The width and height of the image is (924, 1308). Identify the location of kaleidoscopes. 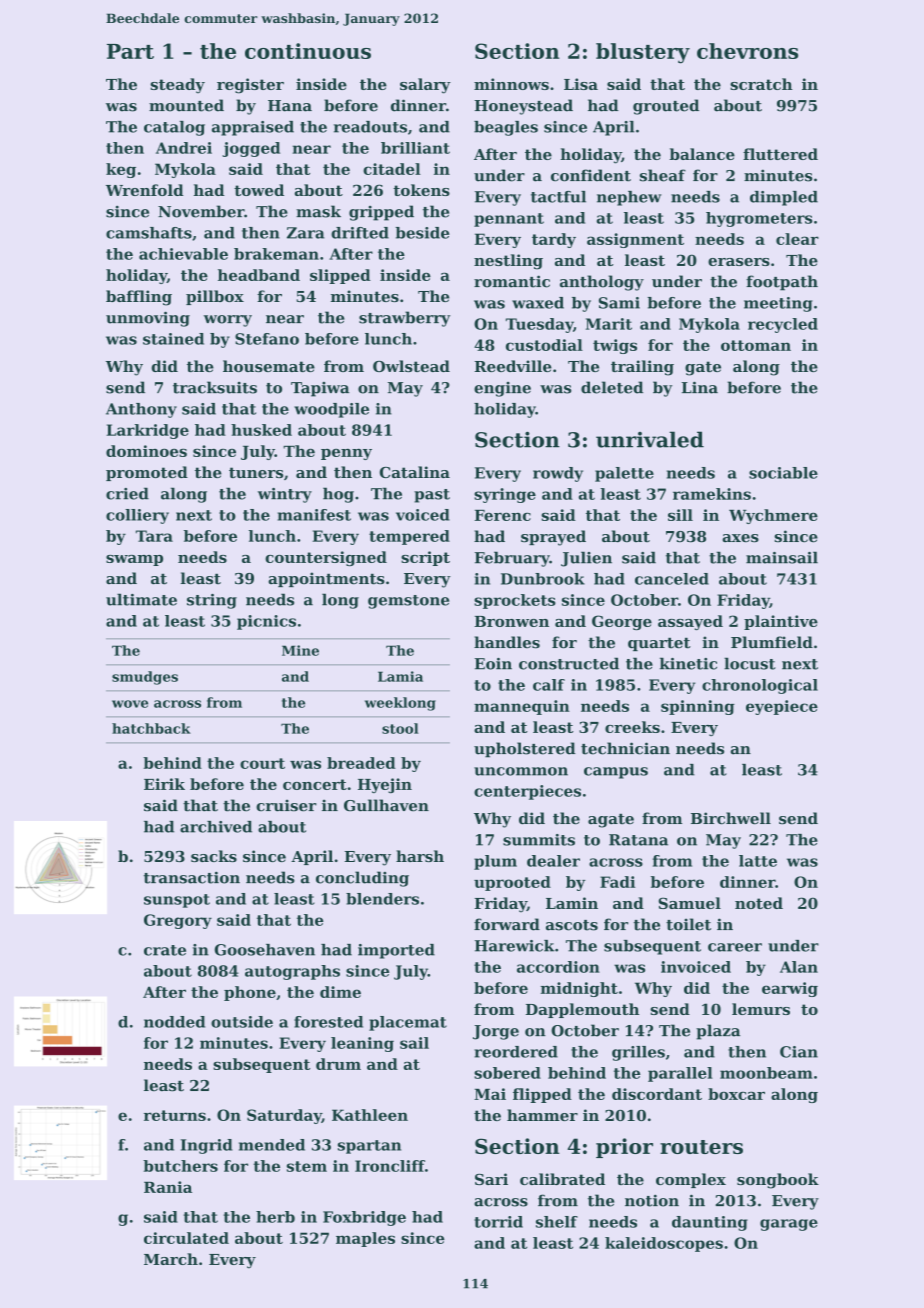
(664, 1244).
